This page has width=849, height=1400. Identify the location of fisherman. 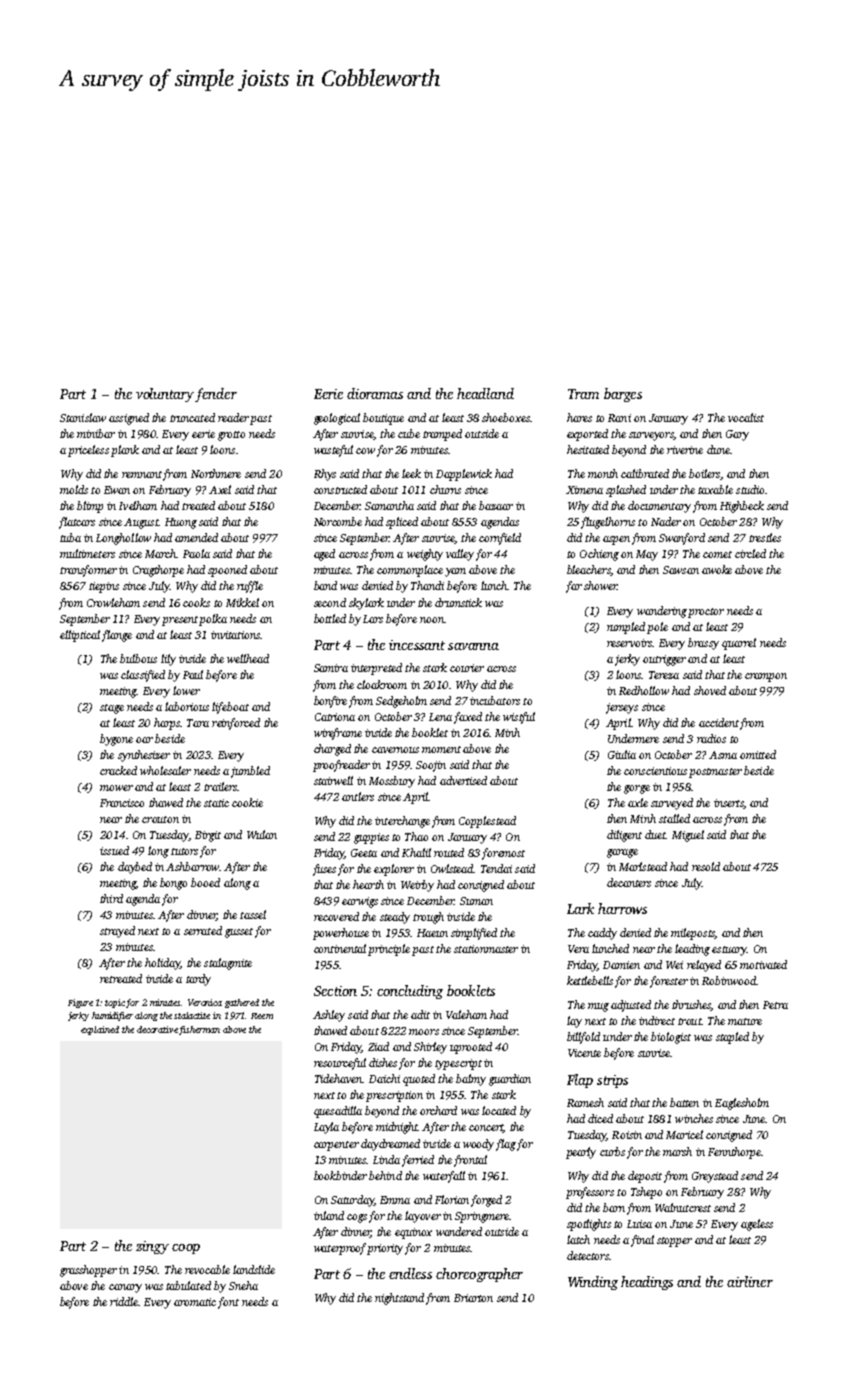
(199, 1030).
